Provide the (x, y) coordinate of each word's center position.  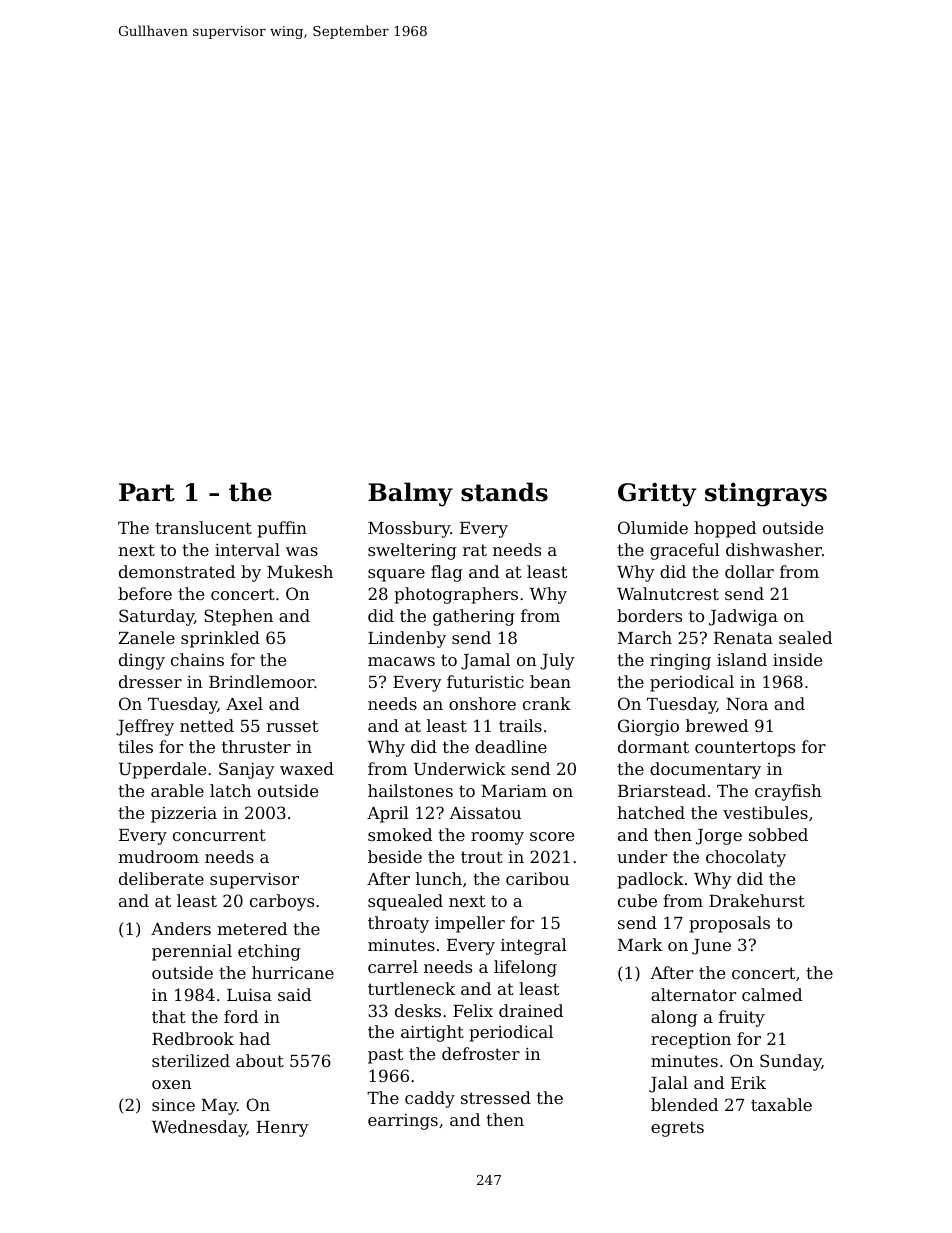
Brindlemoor (261, 681)
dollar (749, 571)
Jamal (485, 661)
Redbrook (193, 1038)
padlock (650, 880)
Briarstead (662, 790)
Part (147, 492)
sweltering (412, 551)
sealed (805, 637)
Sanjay (247, 770)
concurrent (219, 835)
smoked (400, 834)
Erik (748, 1082)
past (385, 1056)
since (173, 1105)
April (388, 814)
